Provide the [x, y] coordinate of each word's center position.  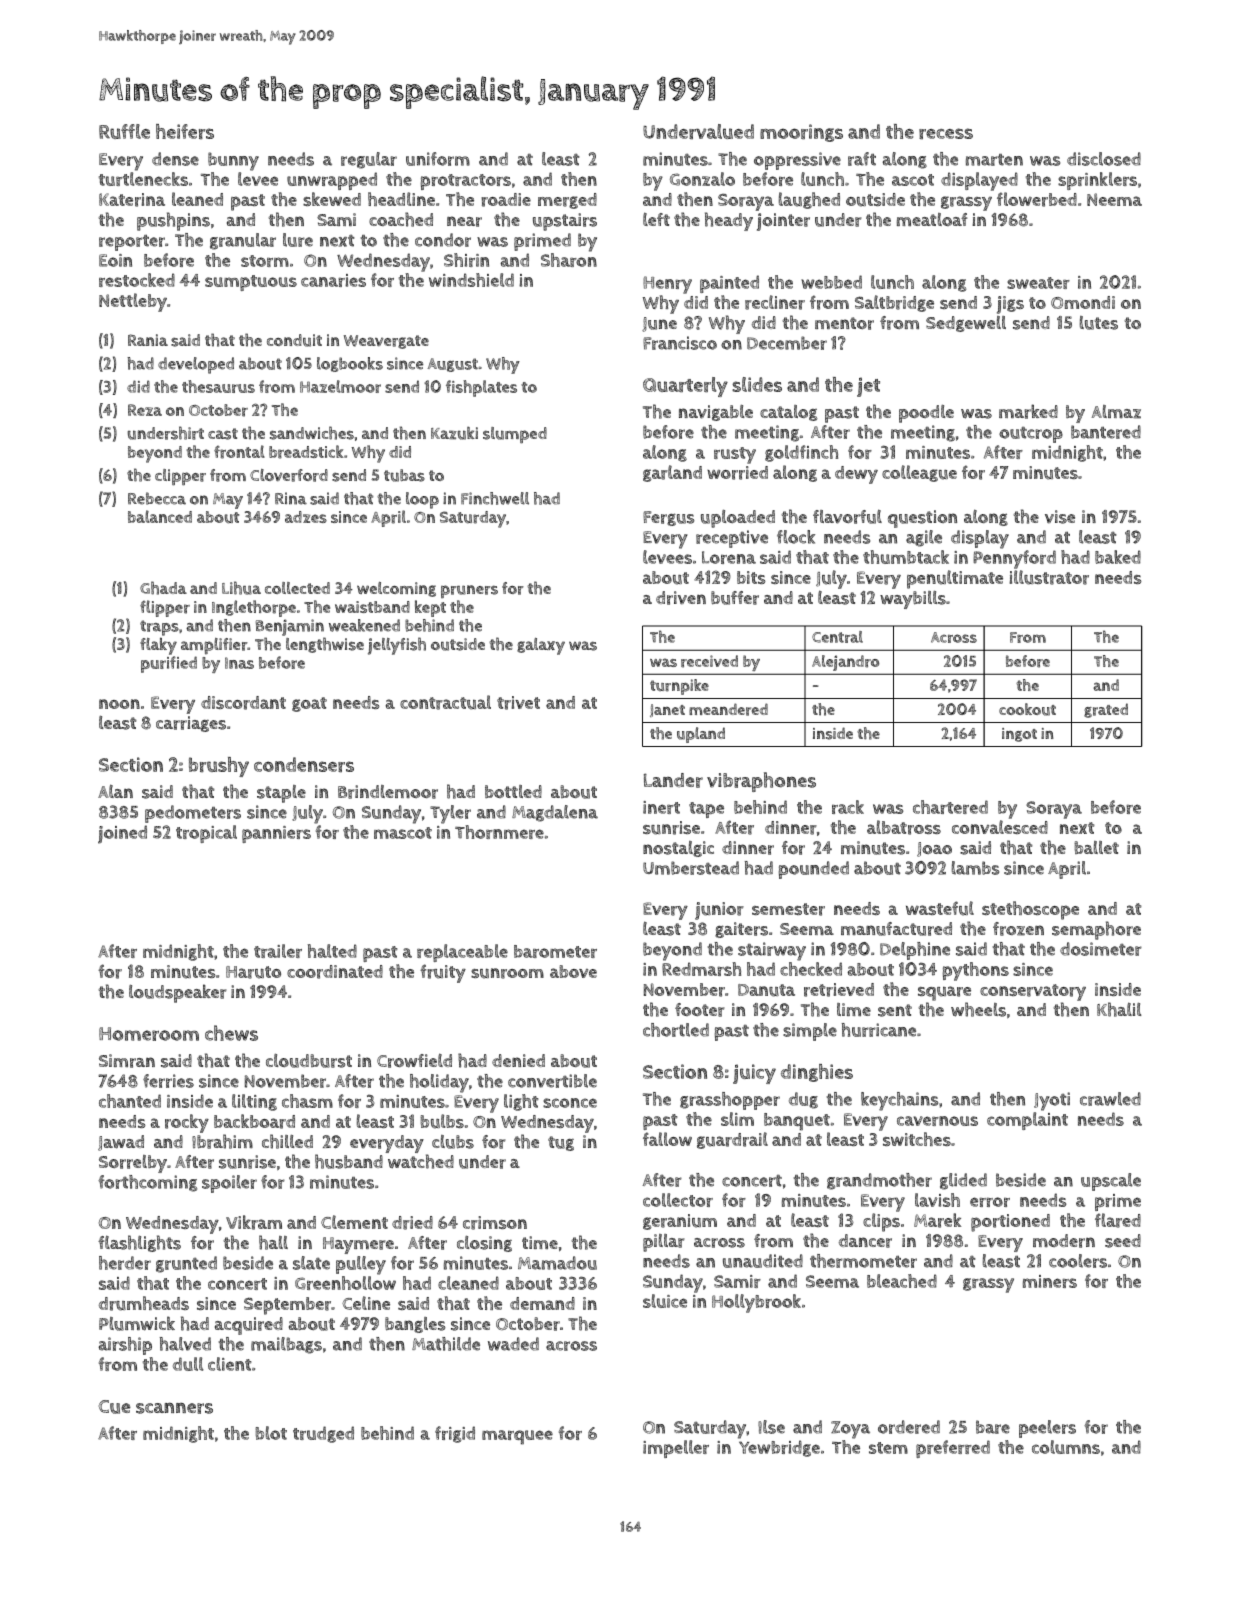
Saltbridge [894, 303]
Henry [667, 285]
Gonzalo [702, 179]
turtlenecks [143, 179]
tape [706, 810]
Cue [115, 1407]
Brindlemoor [388, 792]
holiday [439, 1083]
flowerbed [1037, 199]
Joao [934, 849]
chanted [130, 1101]
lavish [937, 1200]
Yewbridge [779, 1448]
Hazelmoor [340, 386]
